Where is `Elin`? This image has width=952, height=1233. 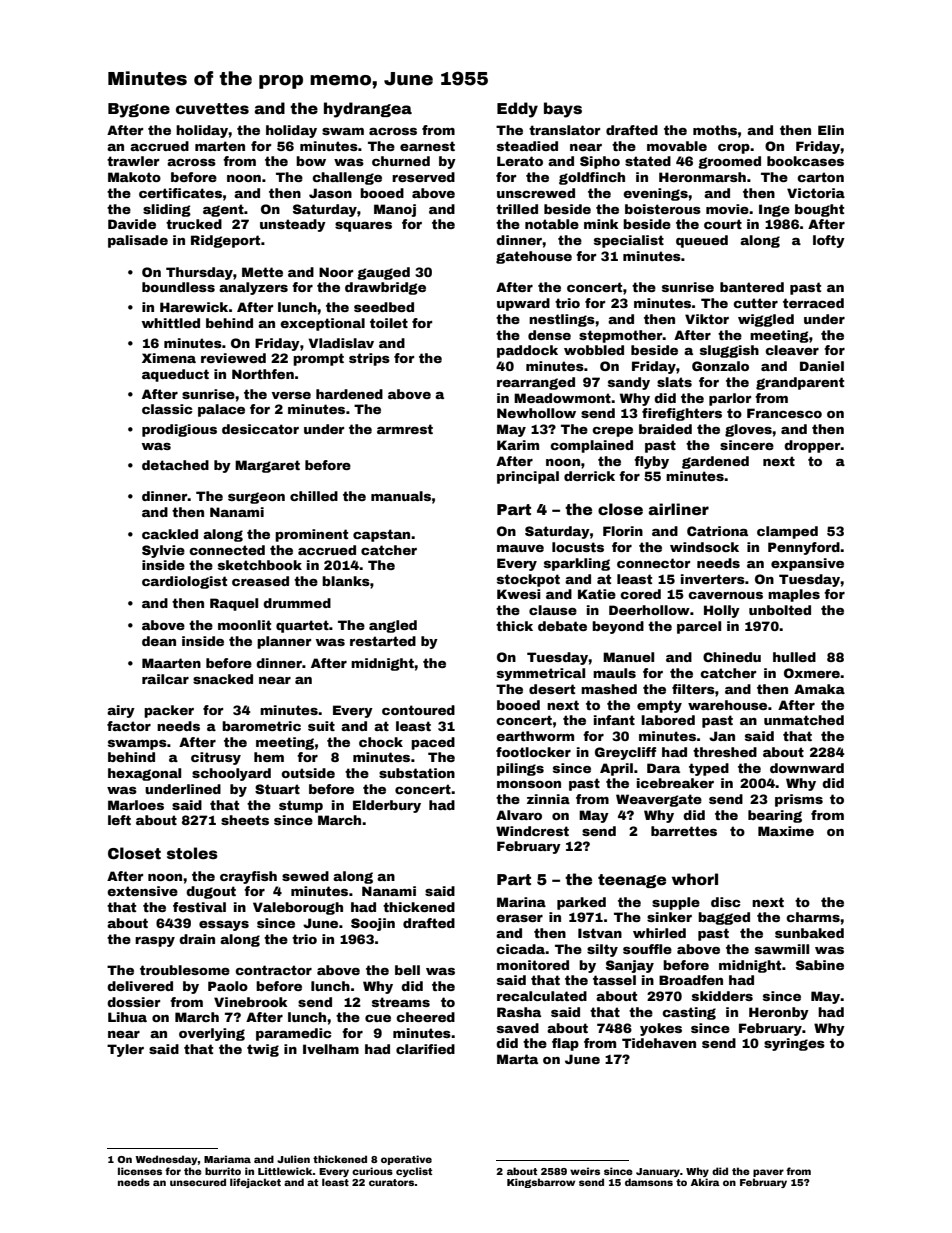 Elin is located at coordinates (831, 130).
